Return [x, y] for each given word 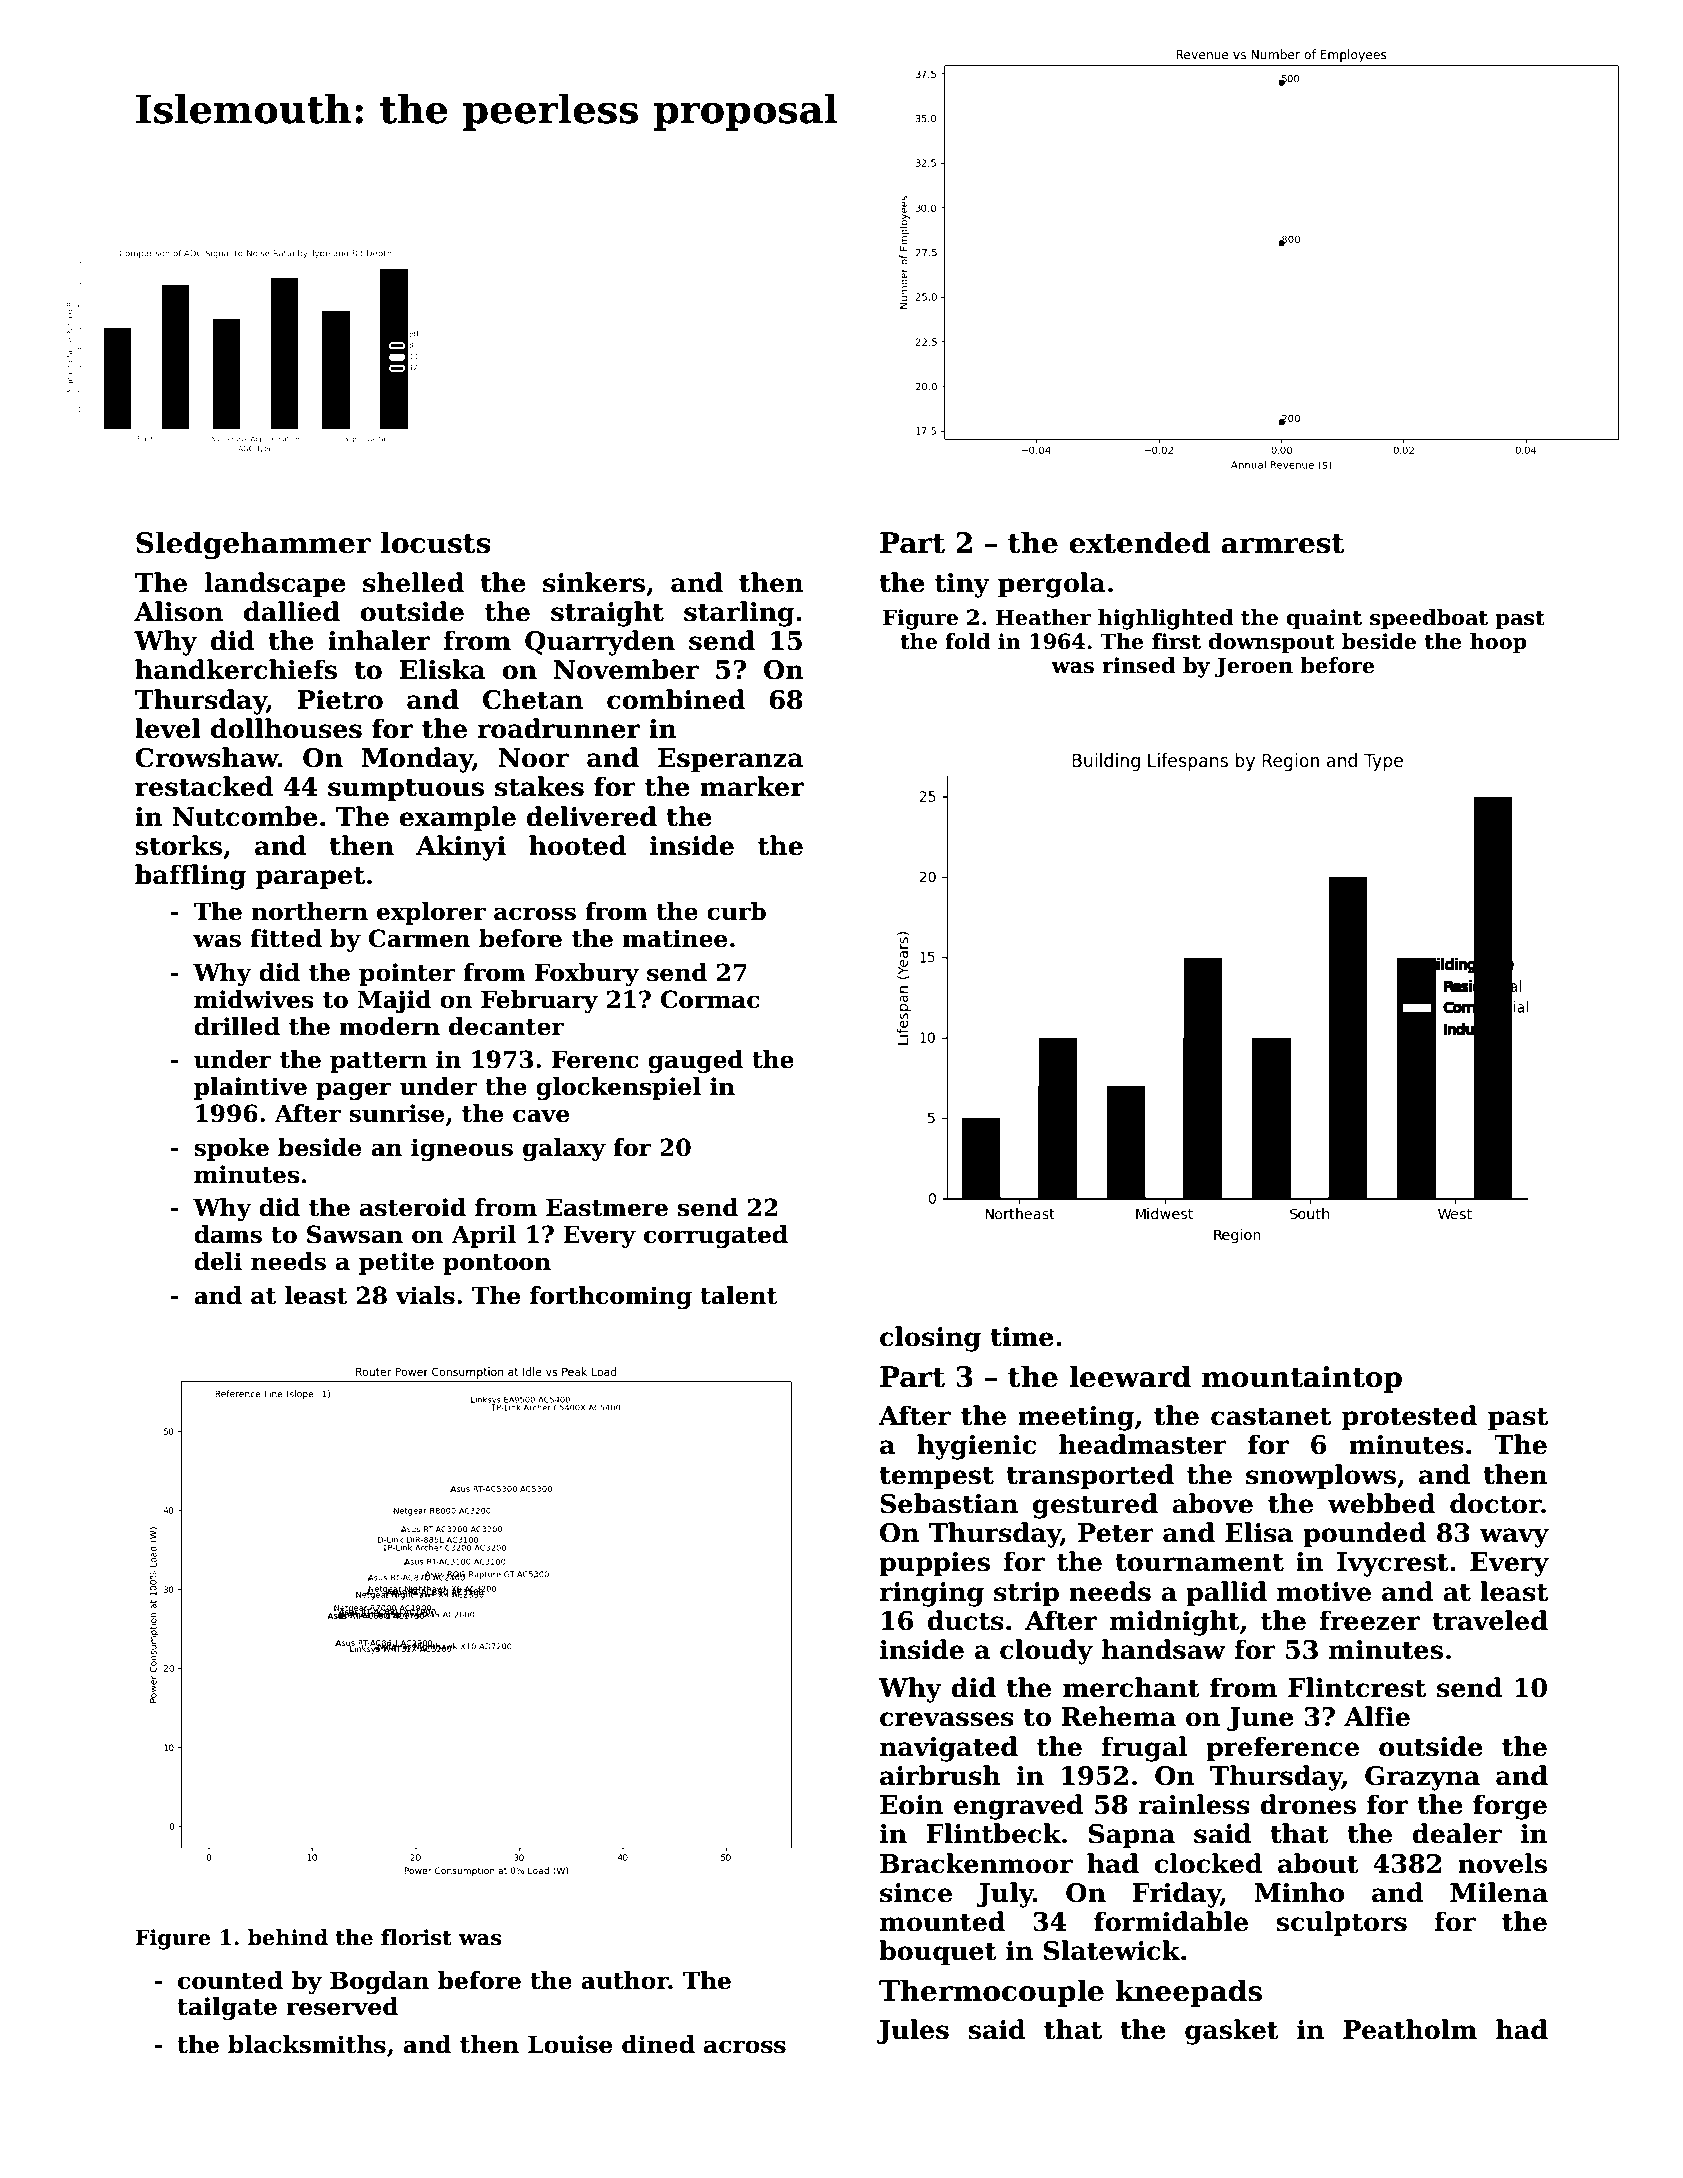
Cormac [710, 999]
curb [736, 911]
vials [425, 1295]
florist [416, 1937]
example [457, 818]
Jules [913, 2031]
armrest [1282, 544]
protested [1409, 1417]
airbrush [940, 1775]
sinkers [594, 582]
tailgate [227, 2008]
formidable [1171, 1921]
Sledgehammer [253, 545]
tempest [936, 1478]
